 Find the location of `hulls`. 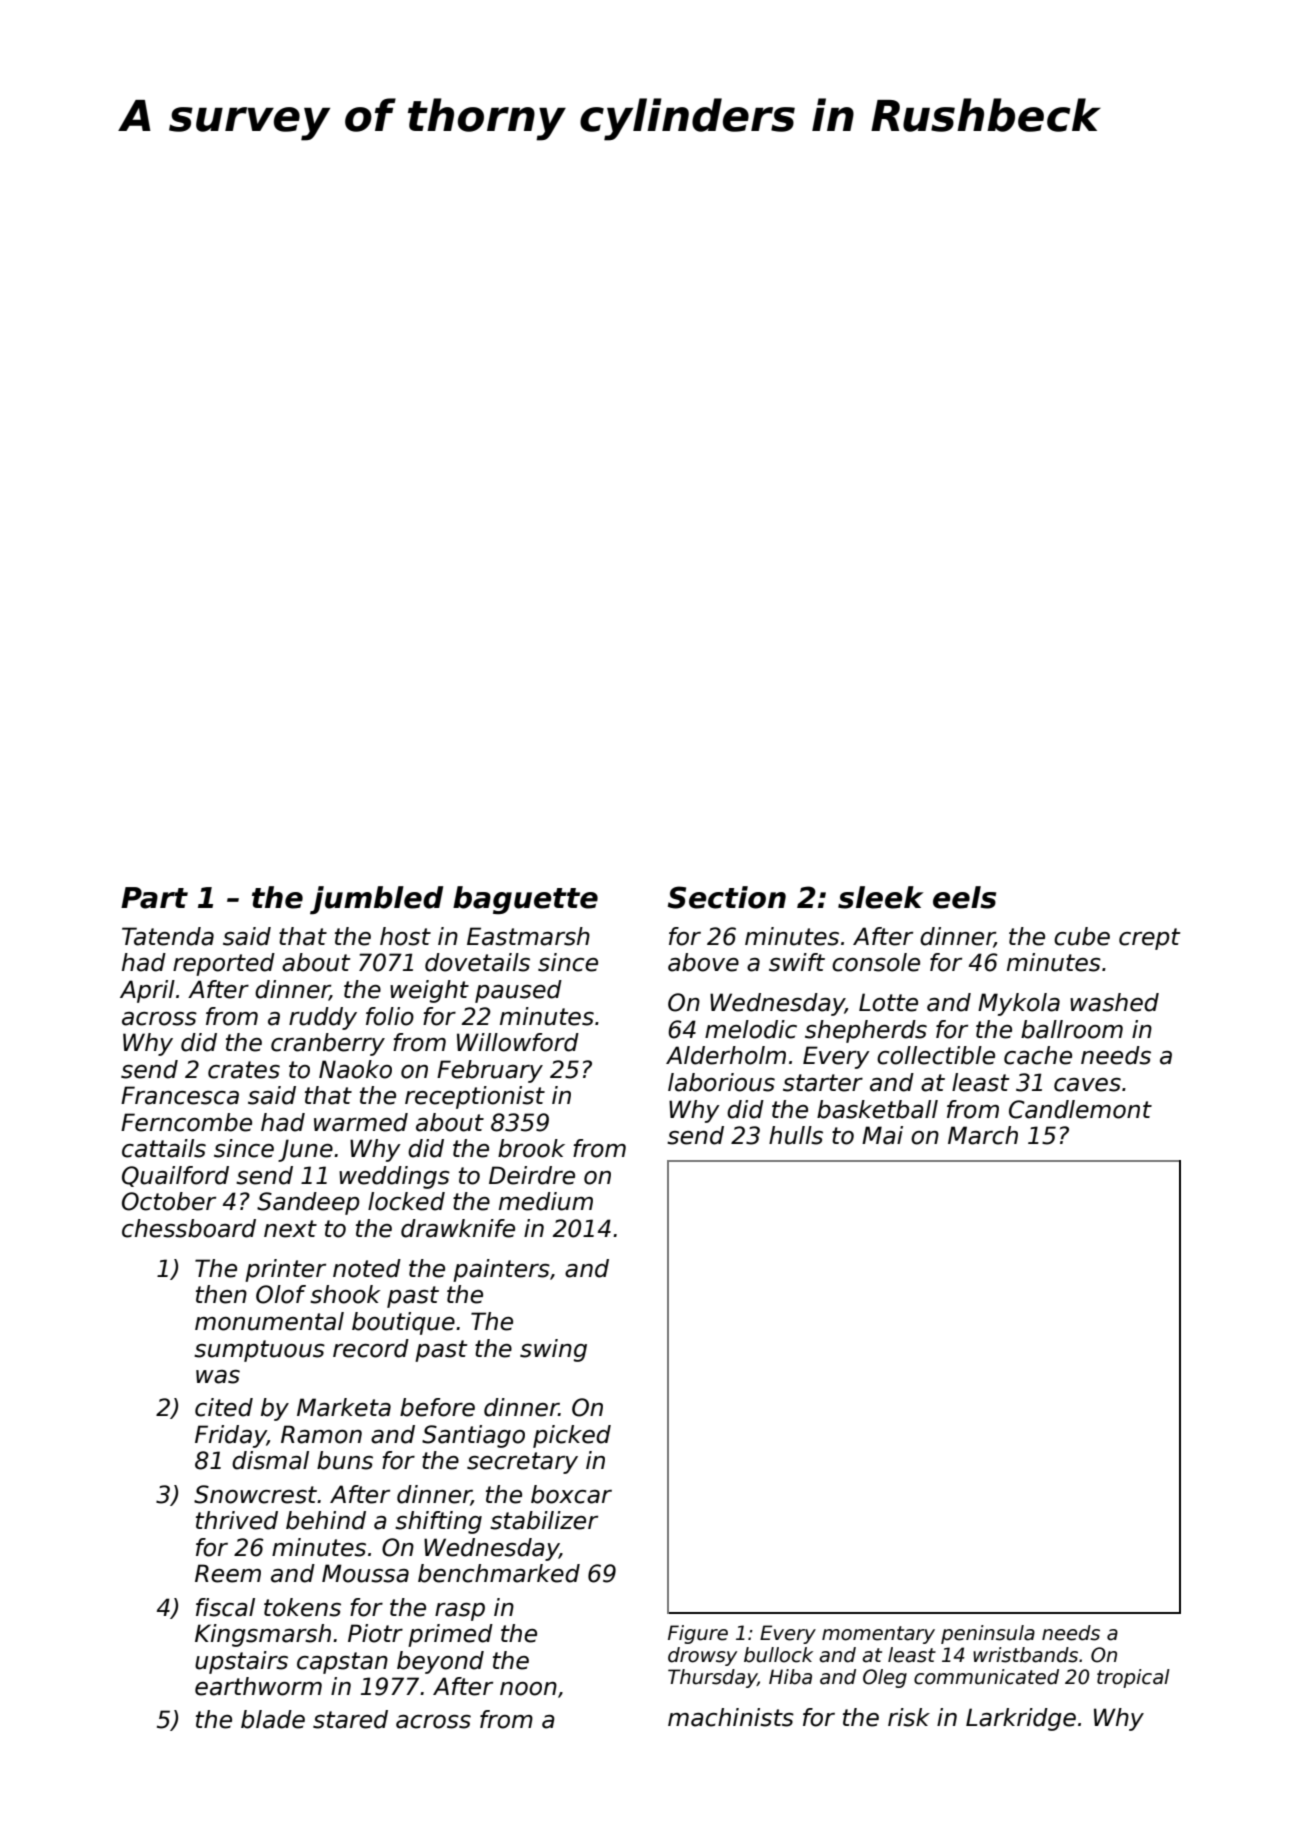

hulls is located at coordinates (796, 1135).
